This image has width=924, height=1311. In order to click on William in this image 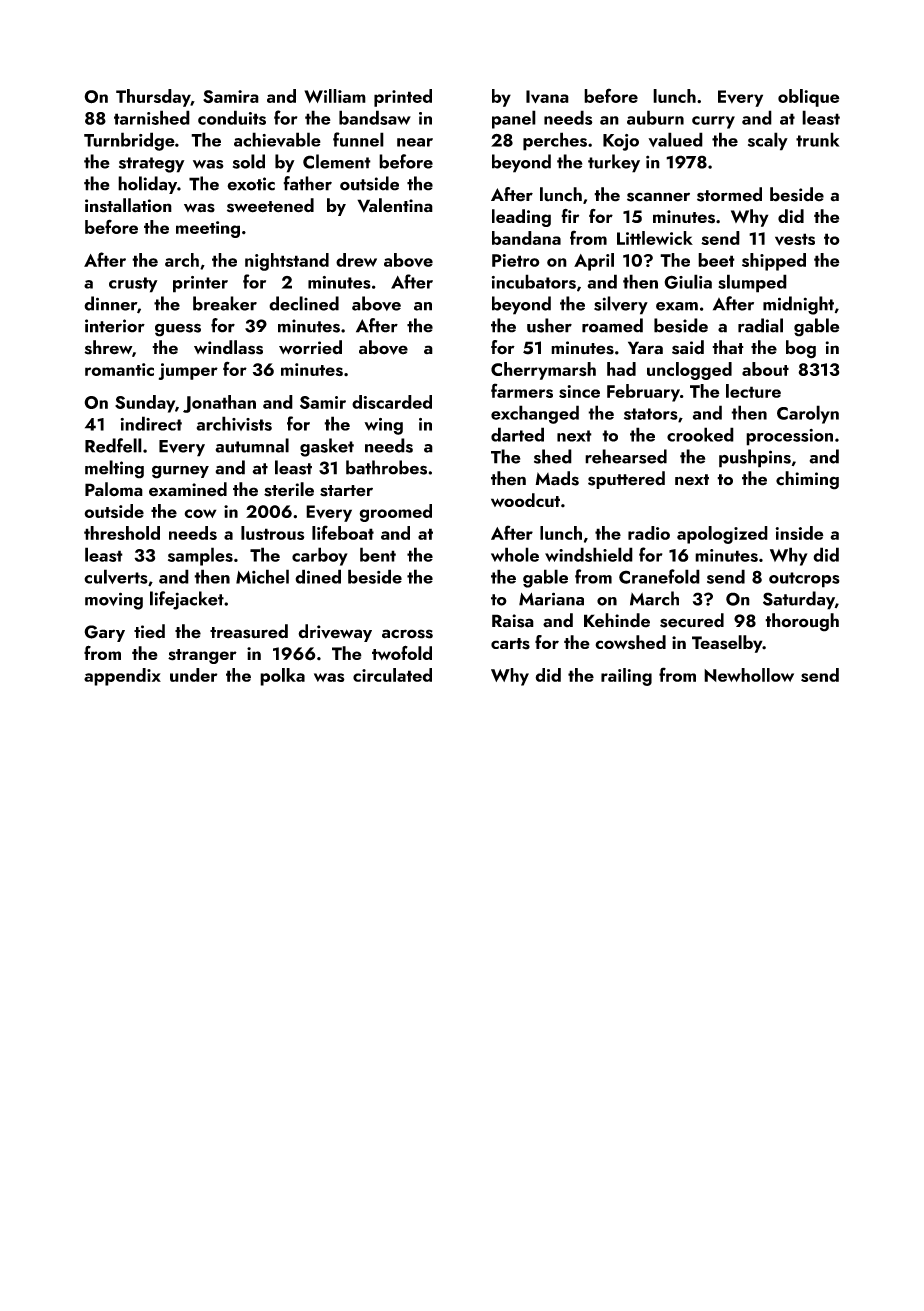, I will do `click(335, 96)`.
